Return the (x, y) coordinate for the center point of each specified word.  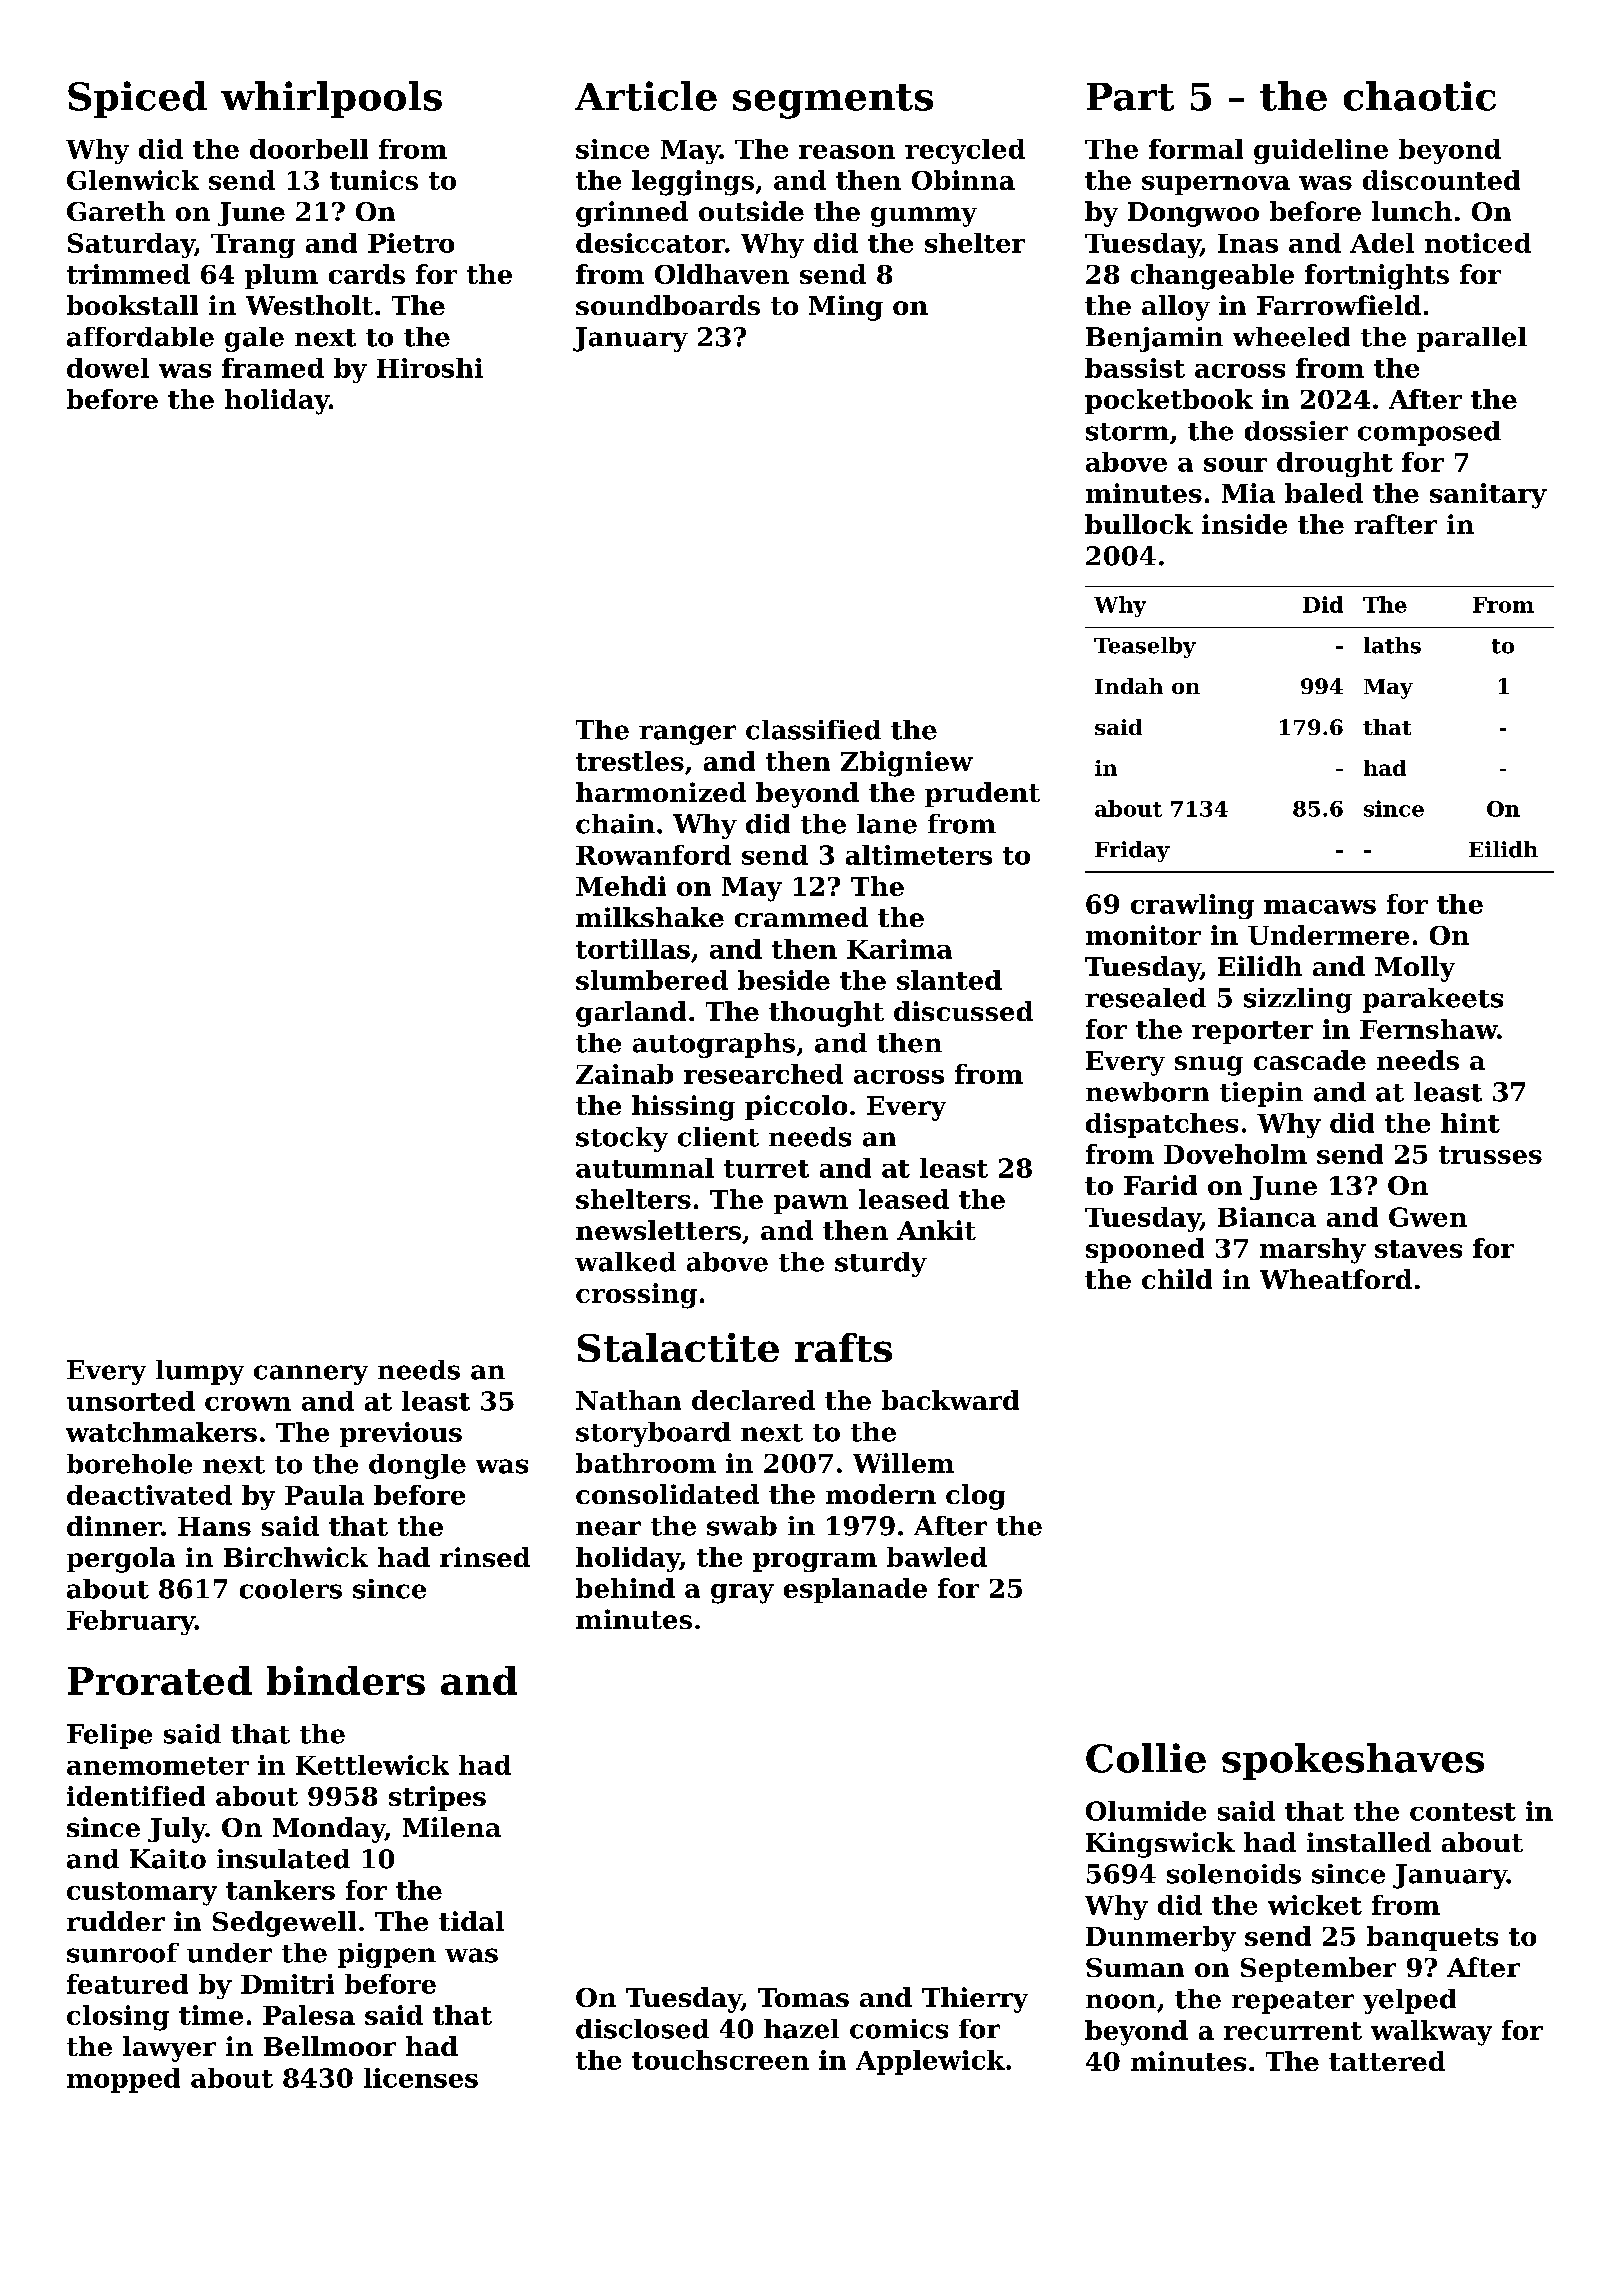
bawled (937, 1557)
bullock (1139, 524)
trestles (630, 761)
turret (766, 1169)
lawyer (169, 2049)
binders (346, 1680)
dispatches (1162, 1125)
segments (833, 101)
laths (1392, 645)
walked (625, 1262)
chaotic (1420, 96)
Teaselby (1145, 647)
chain (615, 824)
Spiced (137, 99)
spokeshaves (1353, 1761)
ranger (687, 735)
